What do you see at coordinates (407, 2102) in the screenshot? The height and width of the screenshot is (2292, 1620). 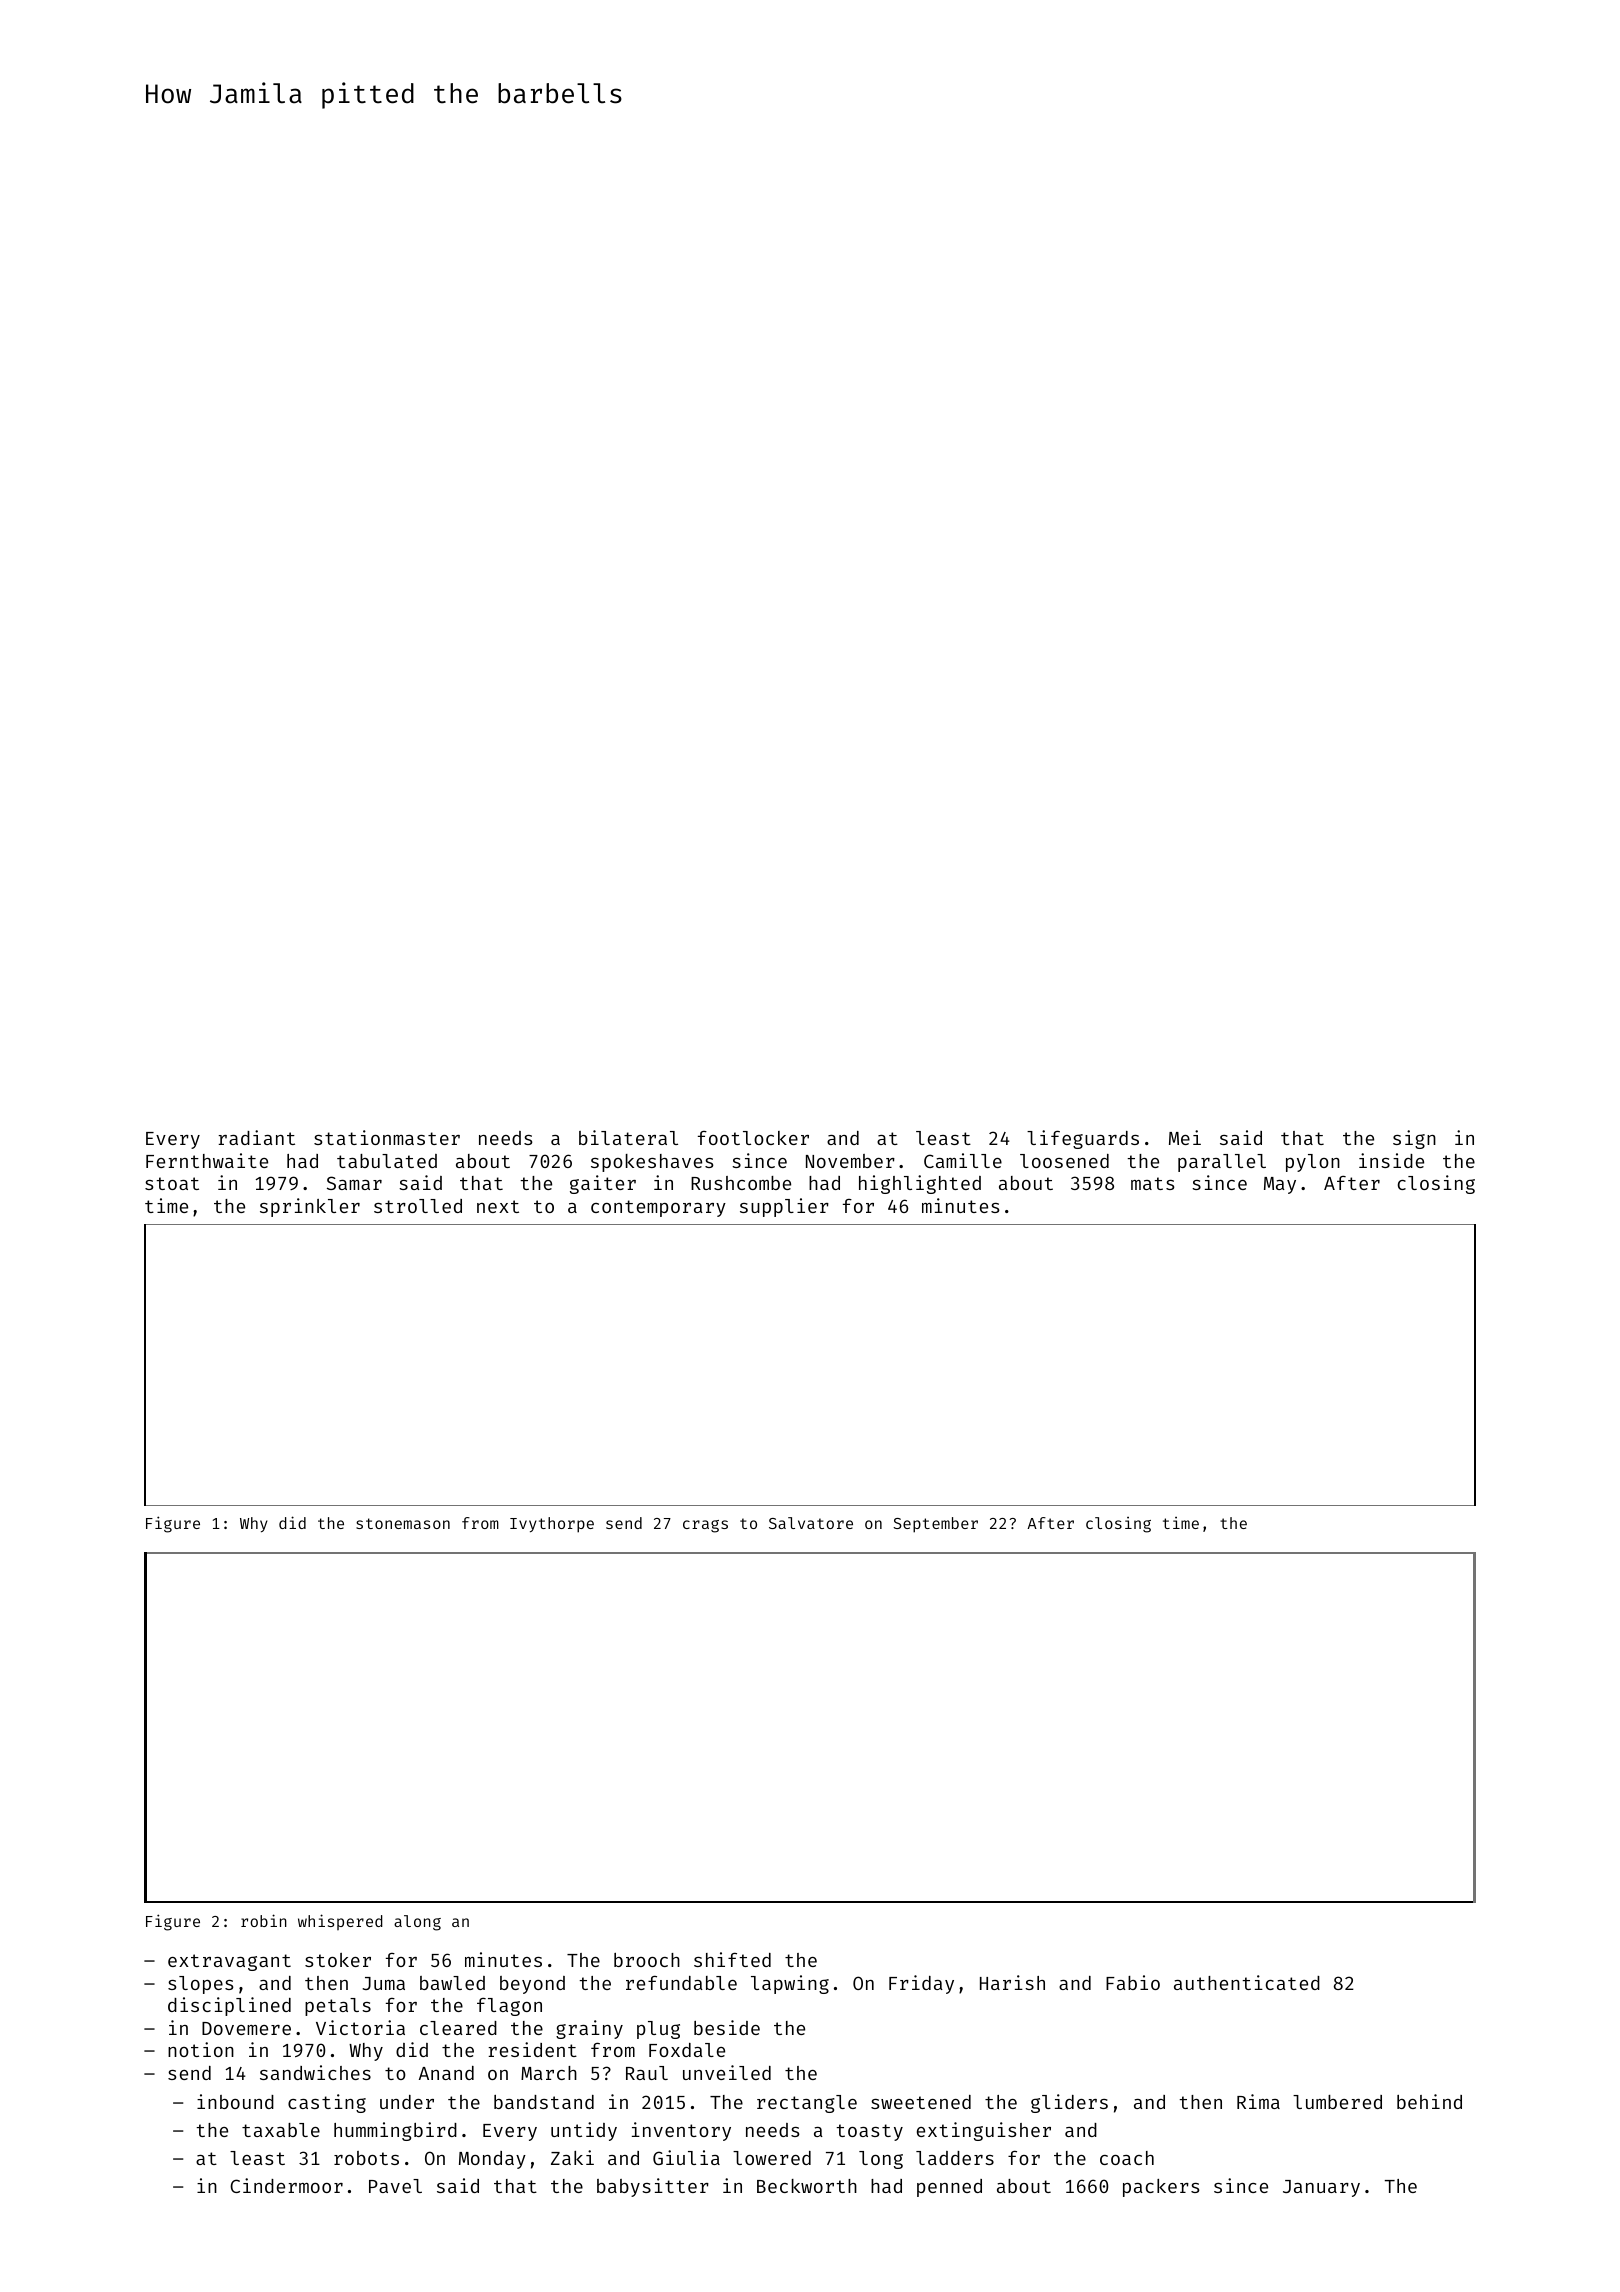 I see `under` at bounding box center [407, 2102].
